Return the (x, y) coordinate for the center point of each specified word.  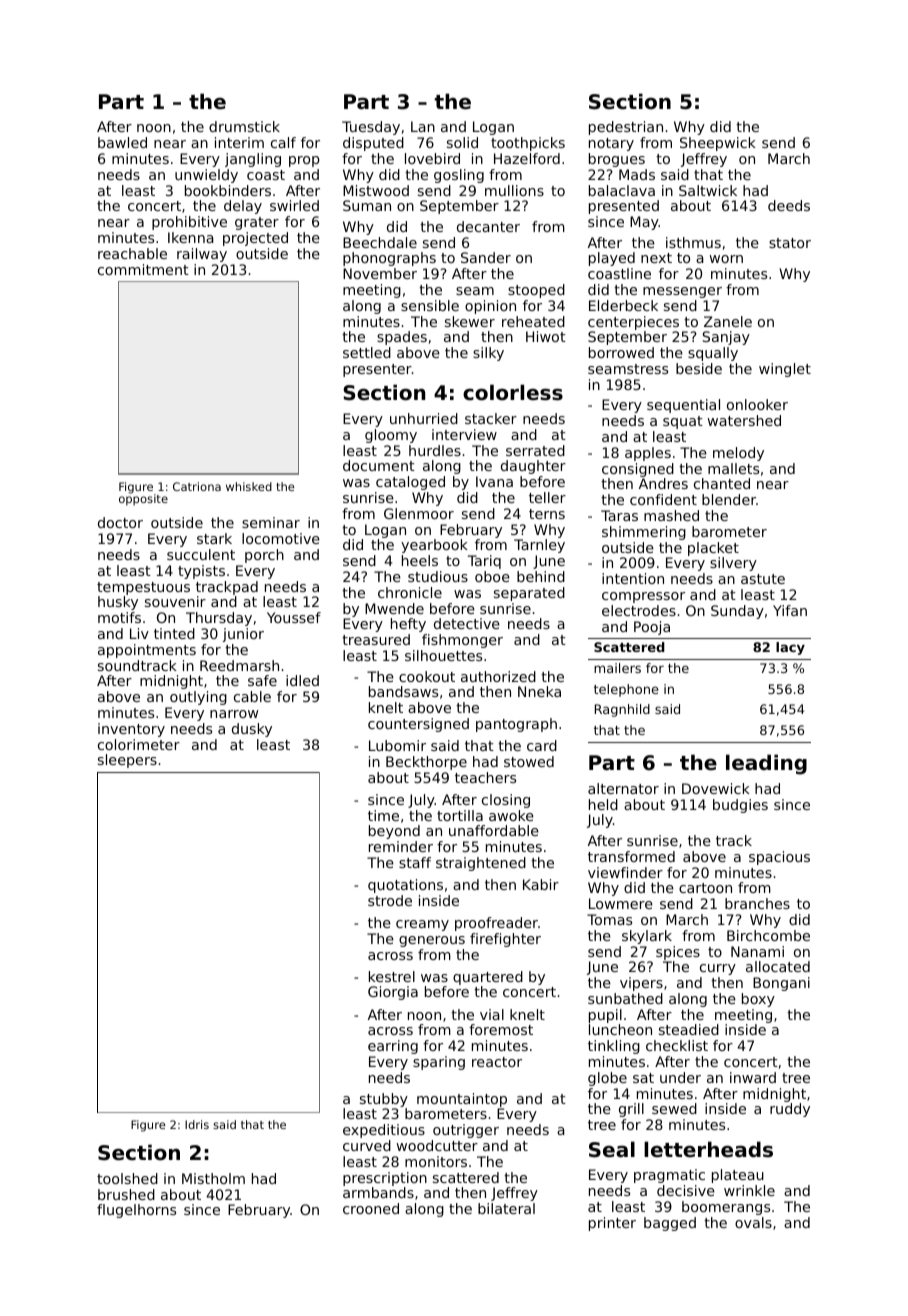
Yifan (790, 610)
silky (488, 354)
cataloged (410, 483)
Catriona (197, 486)
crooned (371, 1208)
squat (683, 422)
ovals (753, 1222)
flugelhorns (136, 1211)
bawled (122, 142)
